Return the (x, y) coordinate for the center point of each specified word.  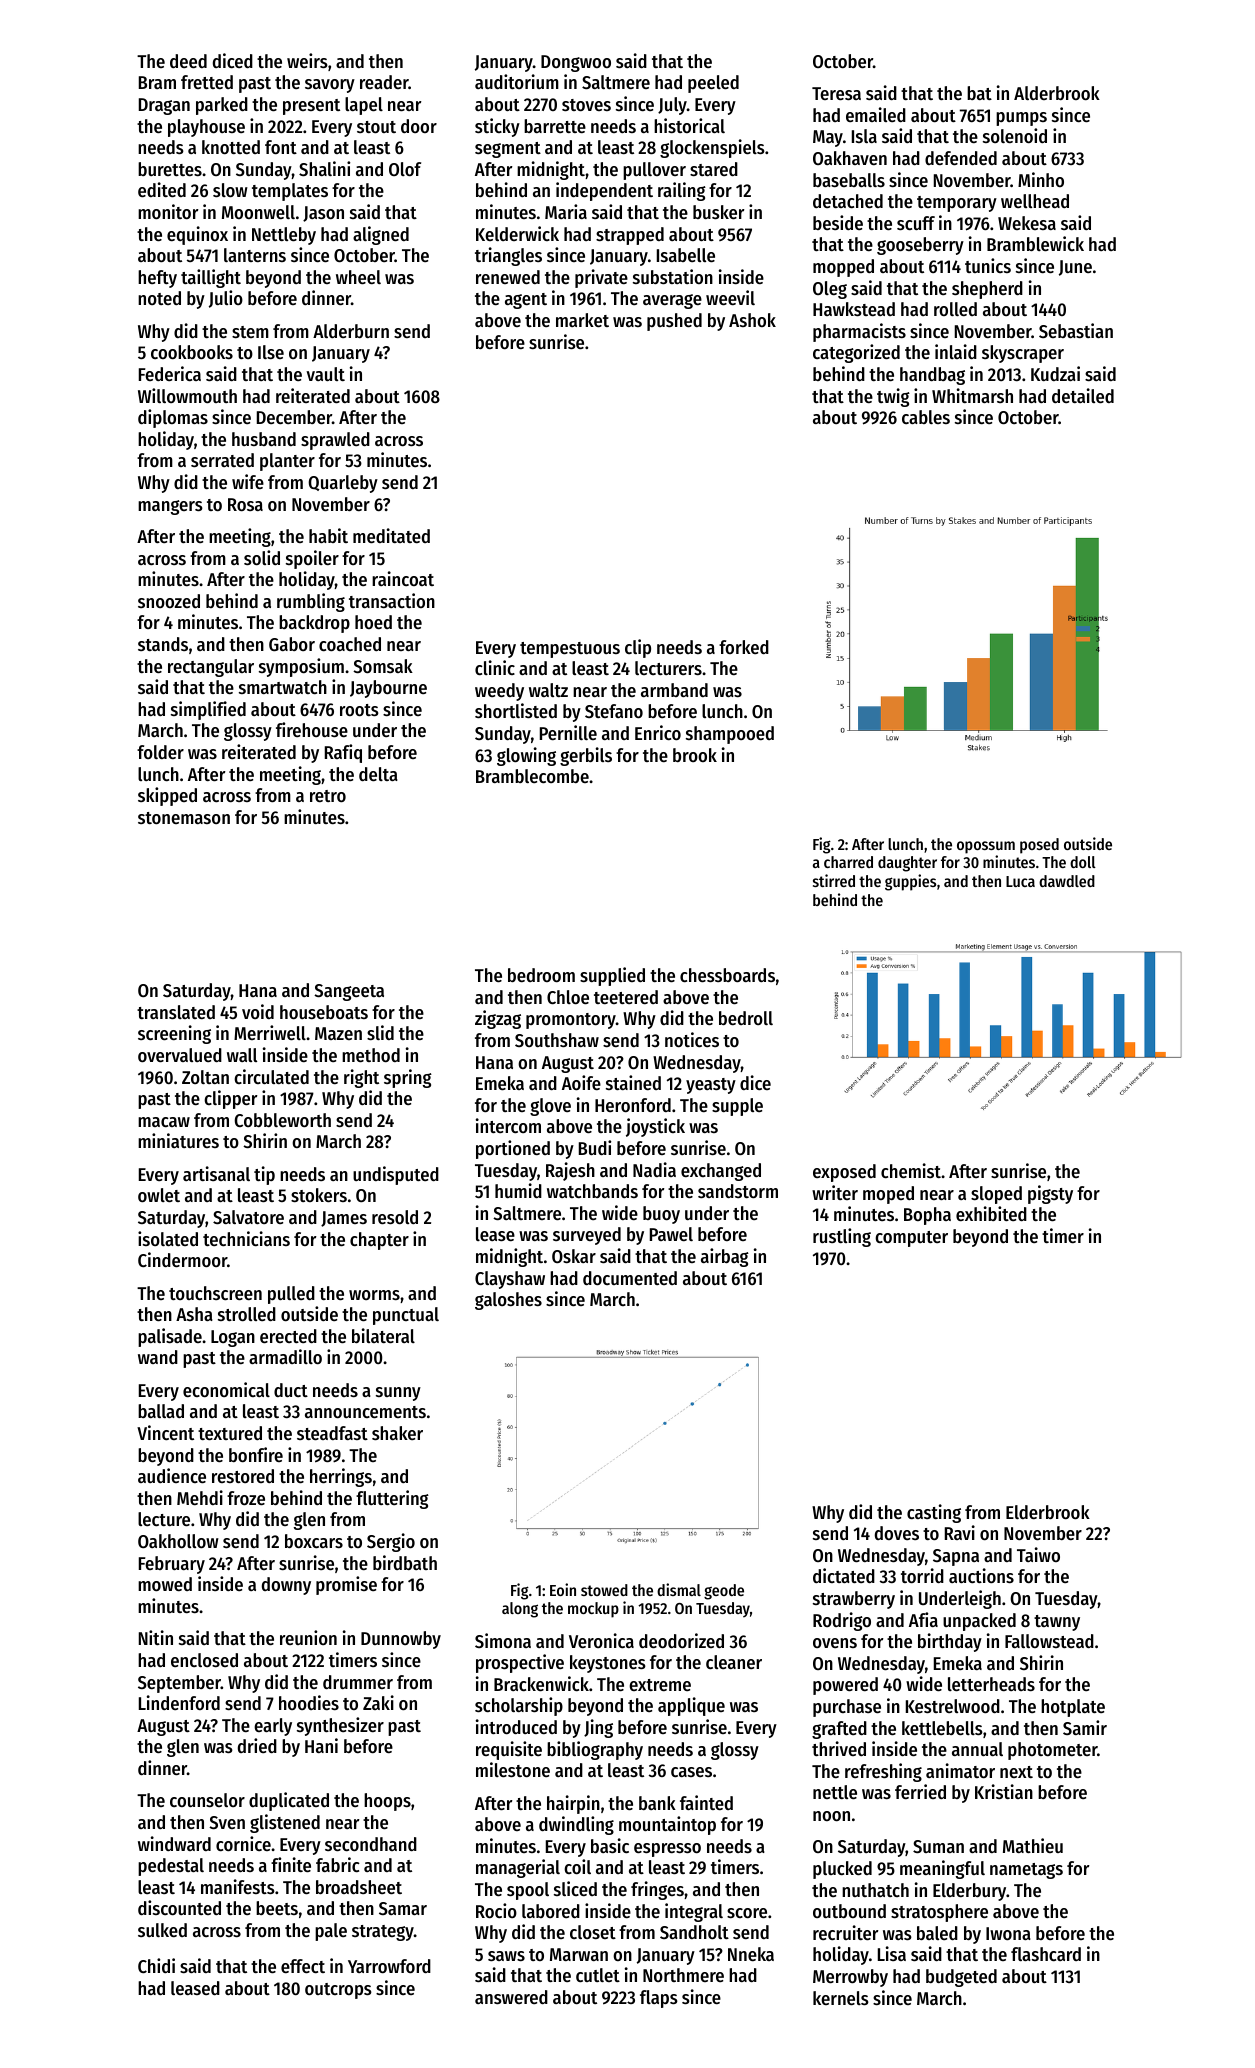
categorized (856, 353)
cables (926, 417)
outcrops (338, 1991)
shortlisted (516, 710)
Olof (405, 169)
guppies (910, 882)
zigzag (498, 1019)
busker (718, 212)
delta (378, 774)
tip (264, 1175)
